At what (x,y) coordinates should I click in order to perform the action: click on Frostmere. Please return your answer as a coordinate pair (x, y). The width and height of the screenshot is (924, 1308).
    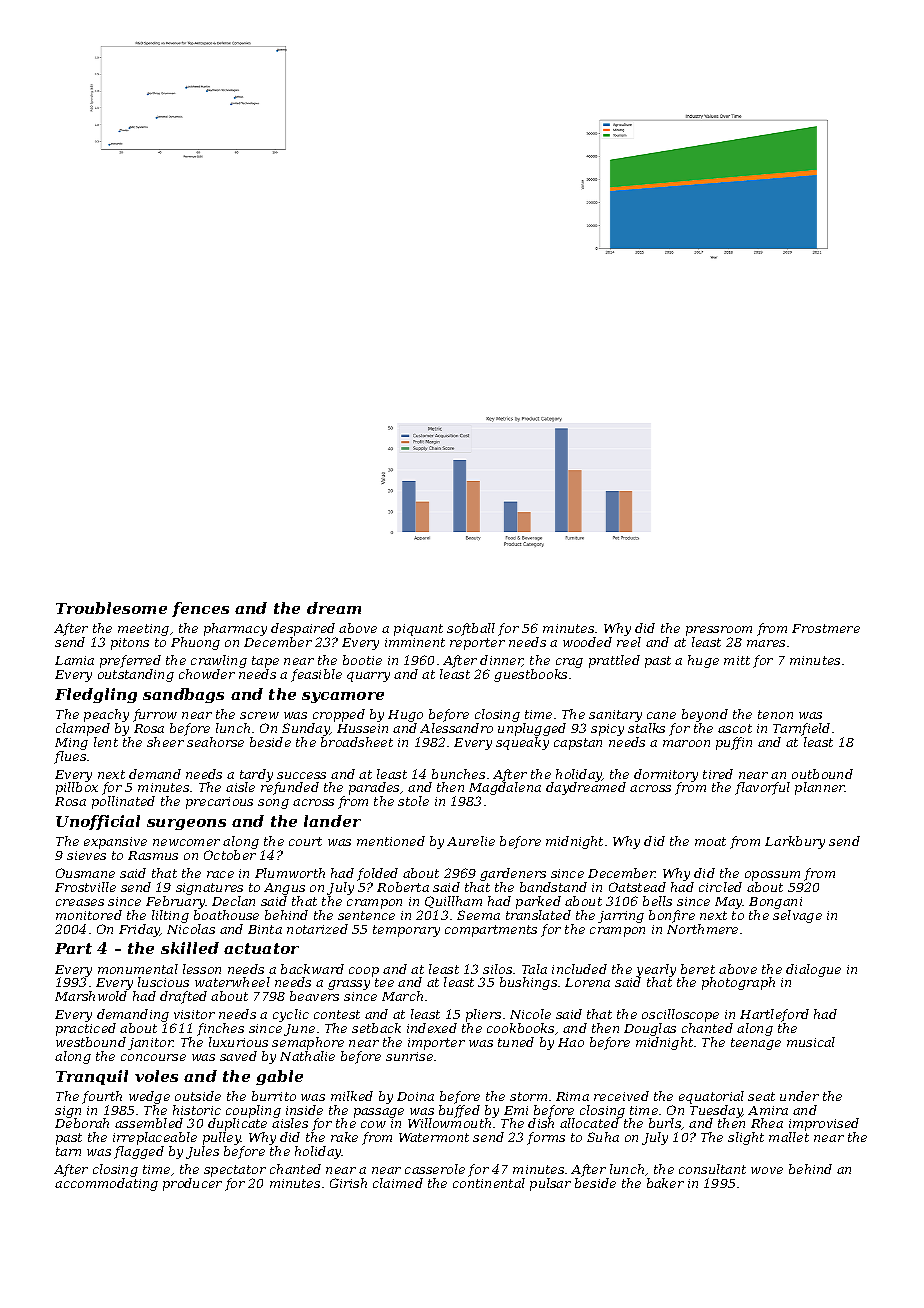
    Looking at the image, I should click on (826, 628).
